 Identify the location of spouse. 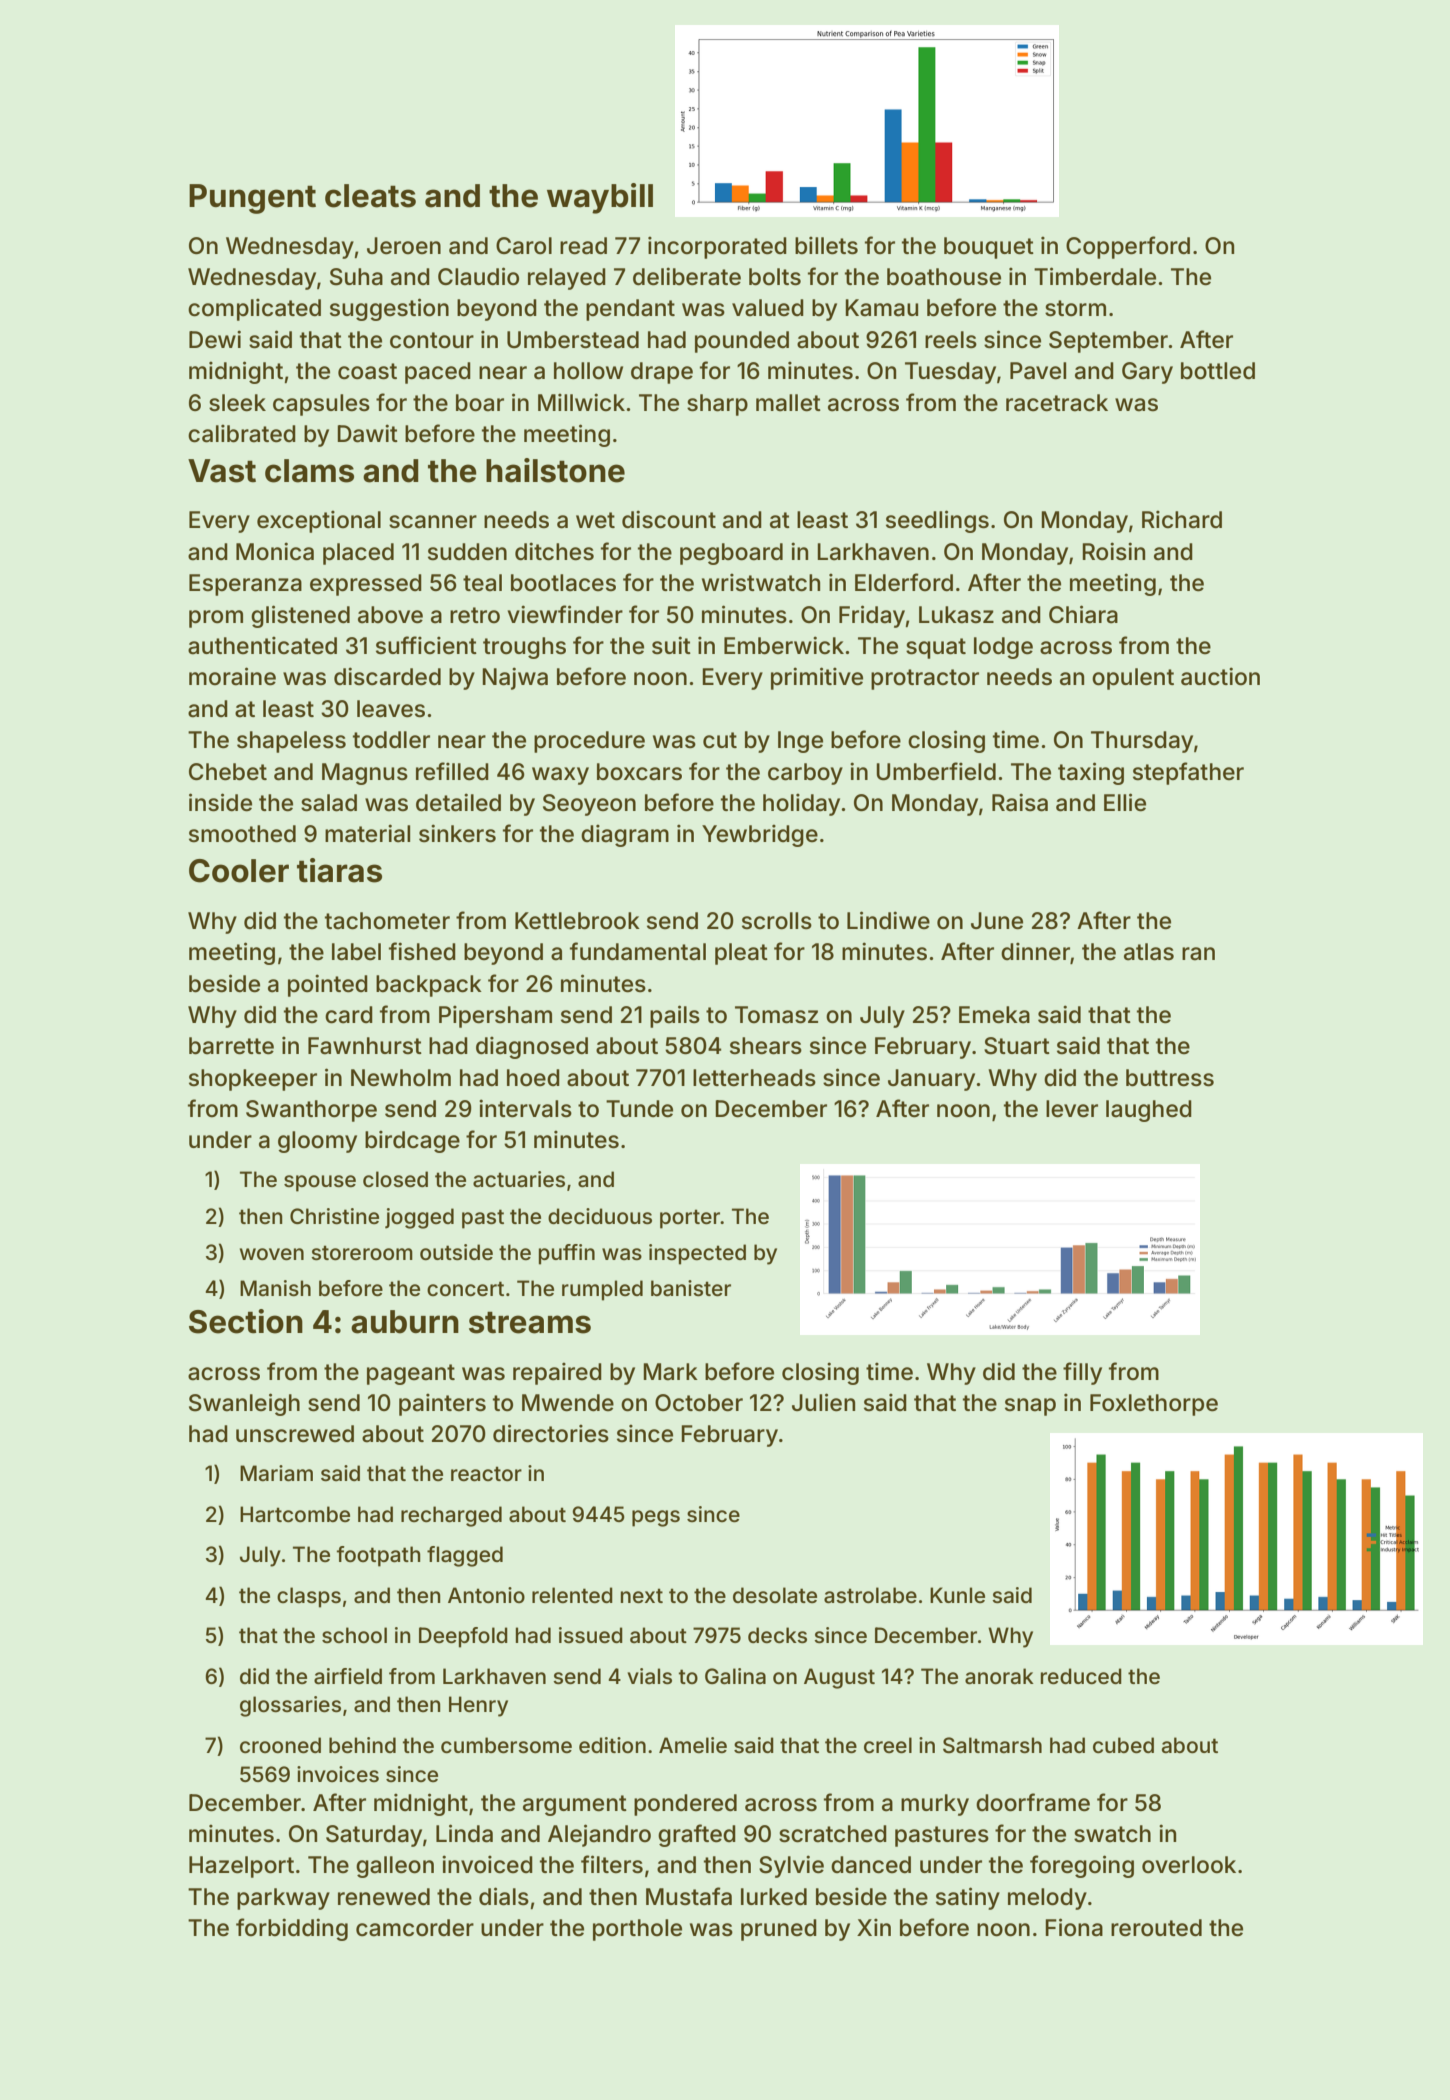
(320, 1183).
